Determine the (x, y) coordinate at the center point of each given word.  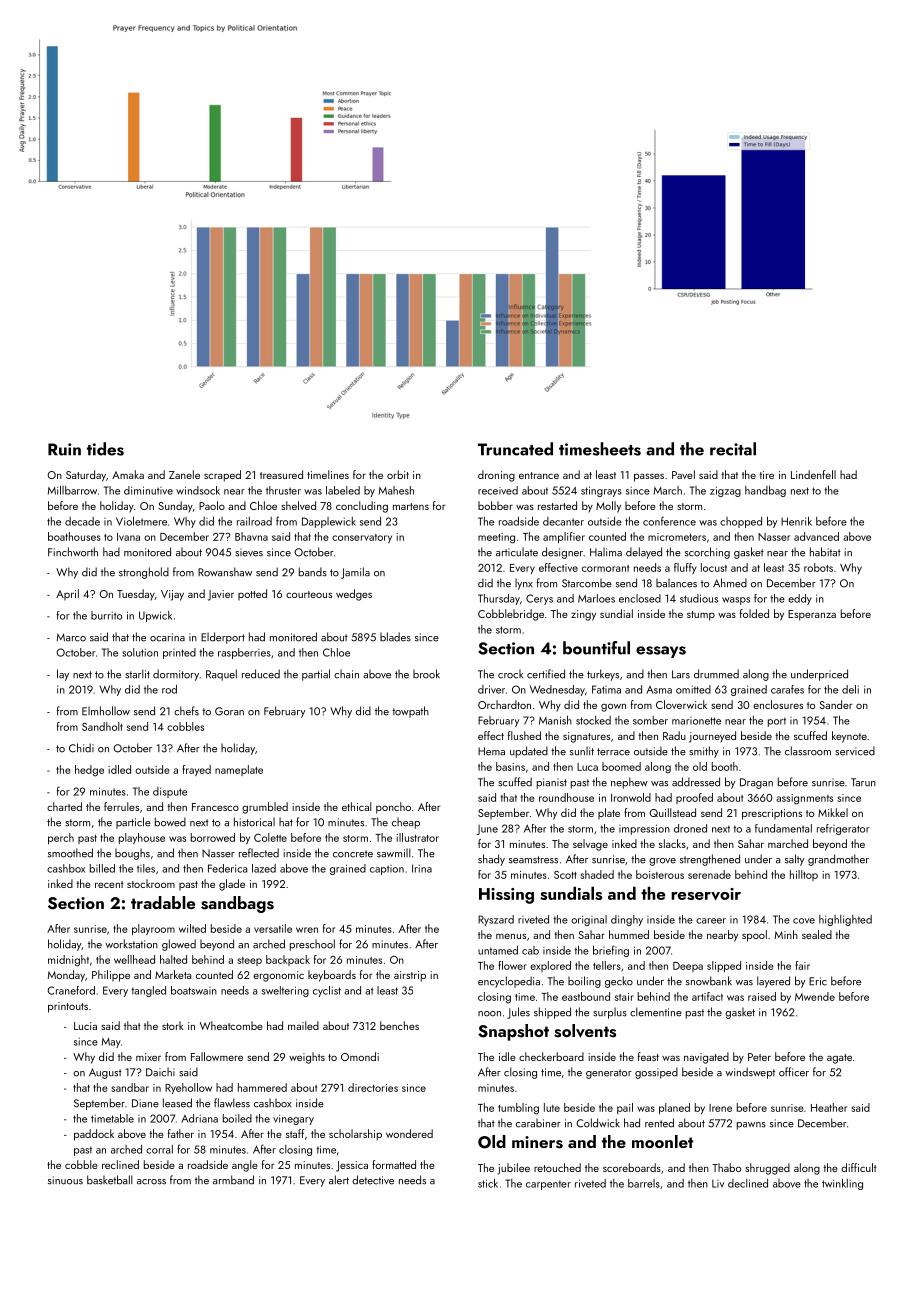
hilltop (804, 875)
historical (254, 822)
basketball (110, 1180)
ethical (357, 806)
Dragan (756, 783)
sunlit (582, 751)
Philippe (111, 976)
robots (818, 567)
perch (61, 838)
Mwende (815, 996)
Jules (518, 1013)
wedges (354, 595)
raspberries (244, 653)
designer (562, 553)
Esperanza (812, 615)
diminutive (148, 490)
